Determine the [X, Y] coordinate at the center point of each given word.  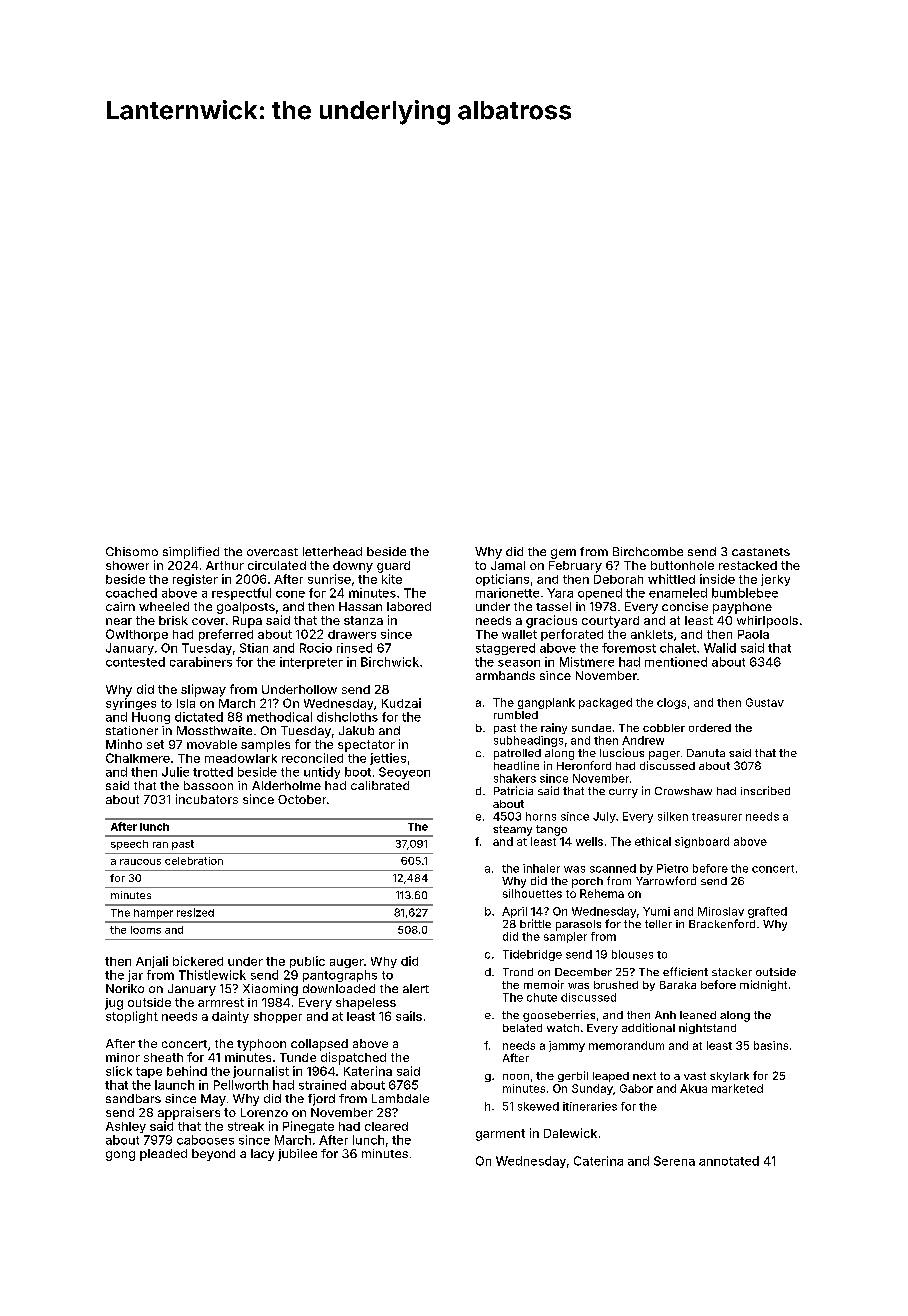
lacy [262, 1155]
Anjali [152, 962]
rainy [554, 728]
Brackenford [722, 923]
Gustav [765, 702]
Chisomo [132, 551]
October [302, 799]
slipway [203, 690]
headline [516, 765]
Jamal [508, 565]
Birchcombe [648, 551]
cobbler [664, 728]
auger [347, 963]
